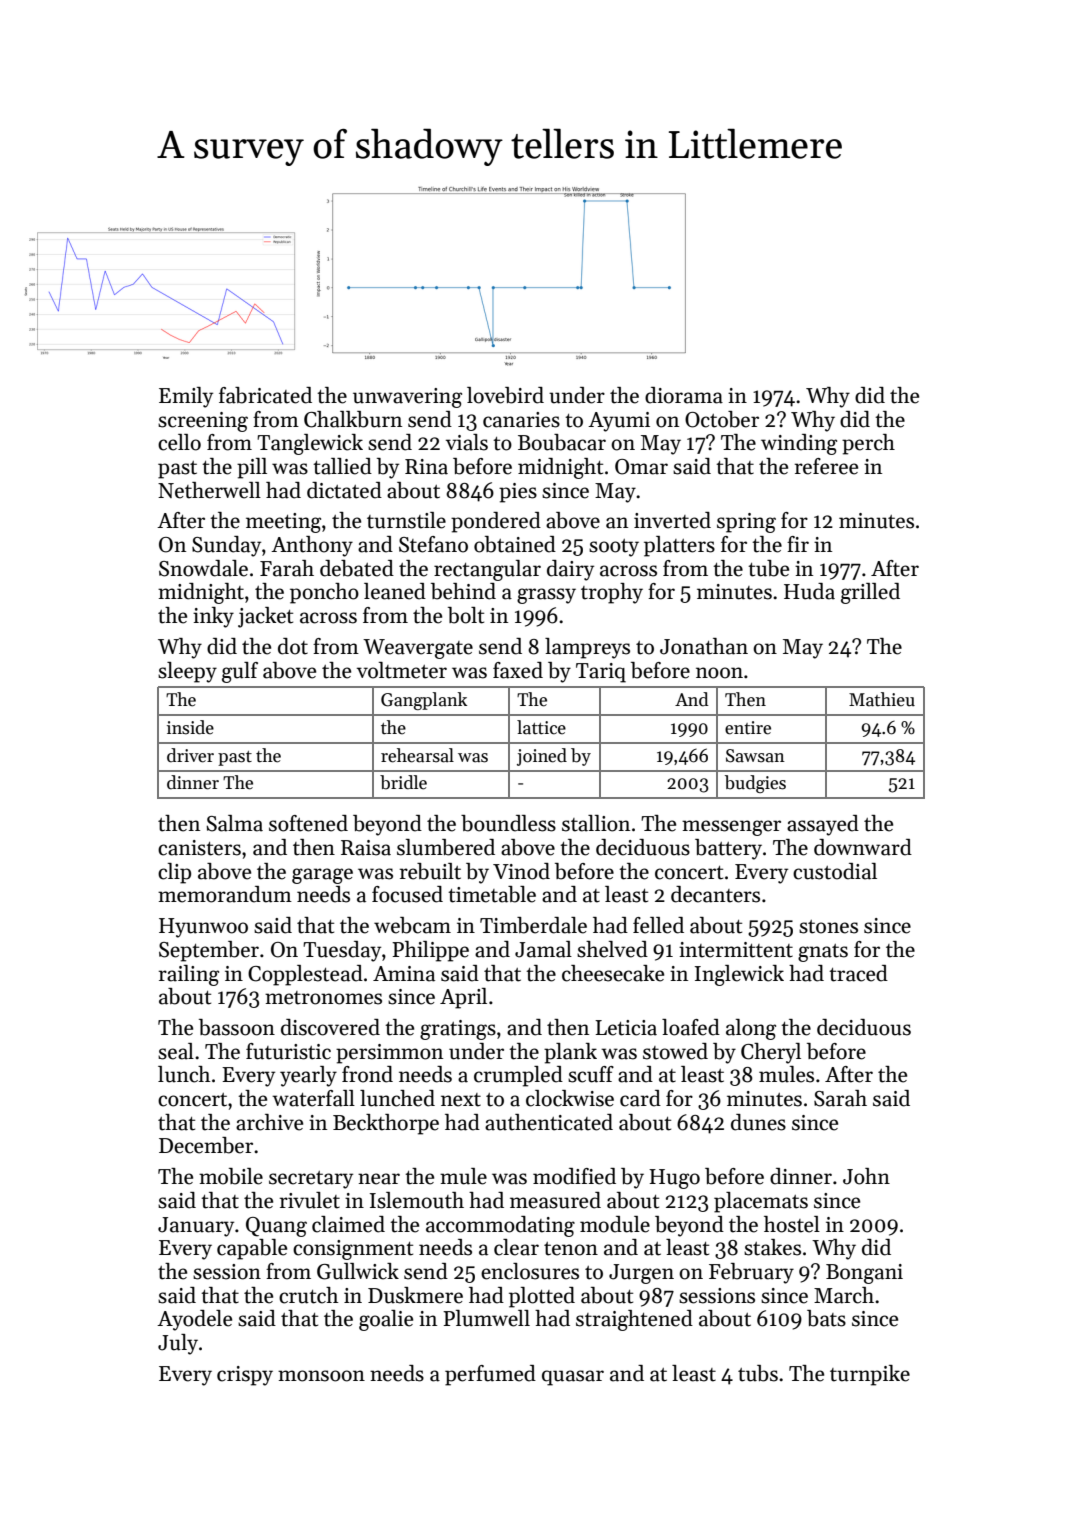  I want to click on canisters, so click(199, 848).
